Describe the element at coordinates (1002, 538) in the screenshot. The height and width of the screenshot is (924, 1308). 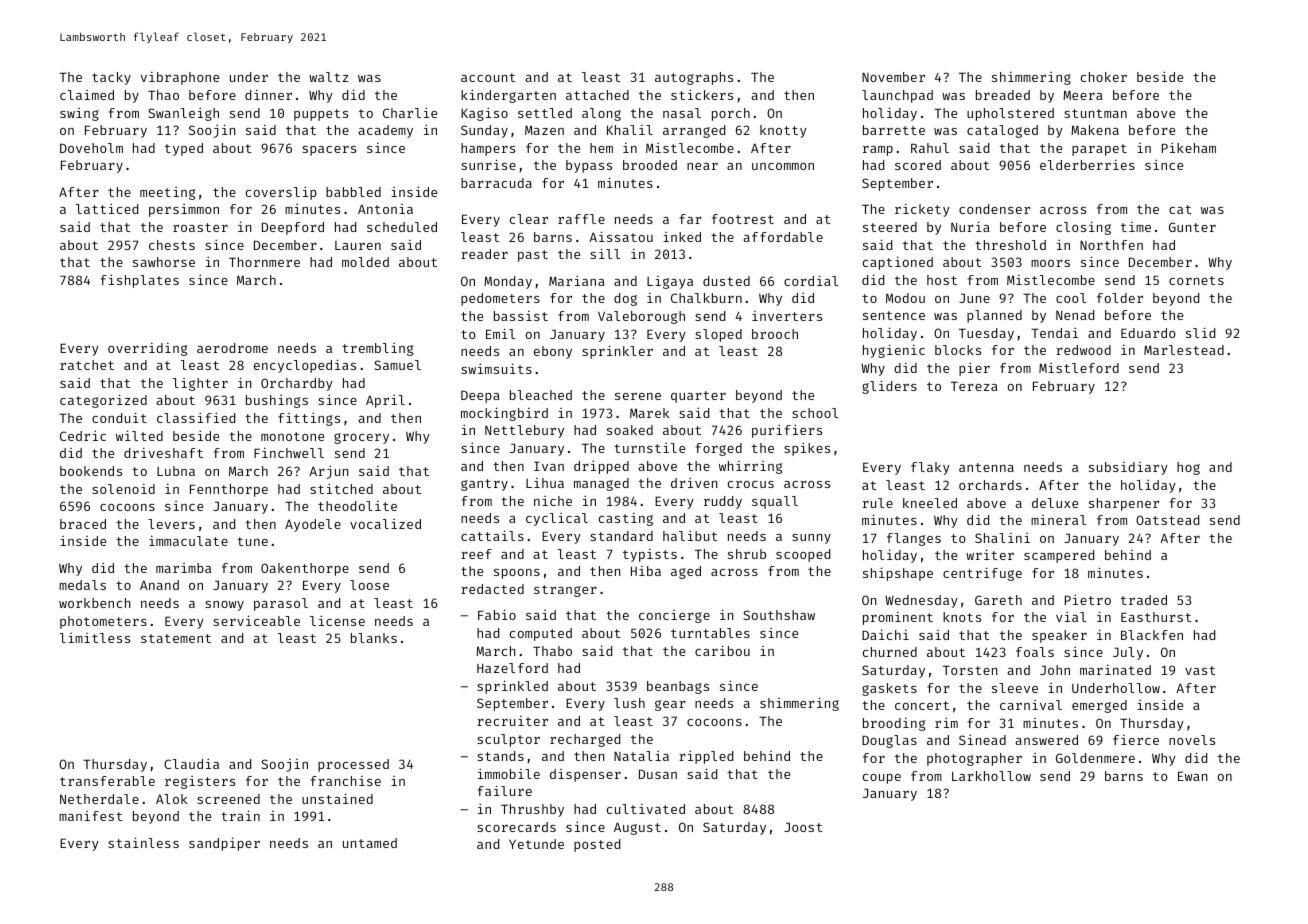
I see `Shalini` at that location.
